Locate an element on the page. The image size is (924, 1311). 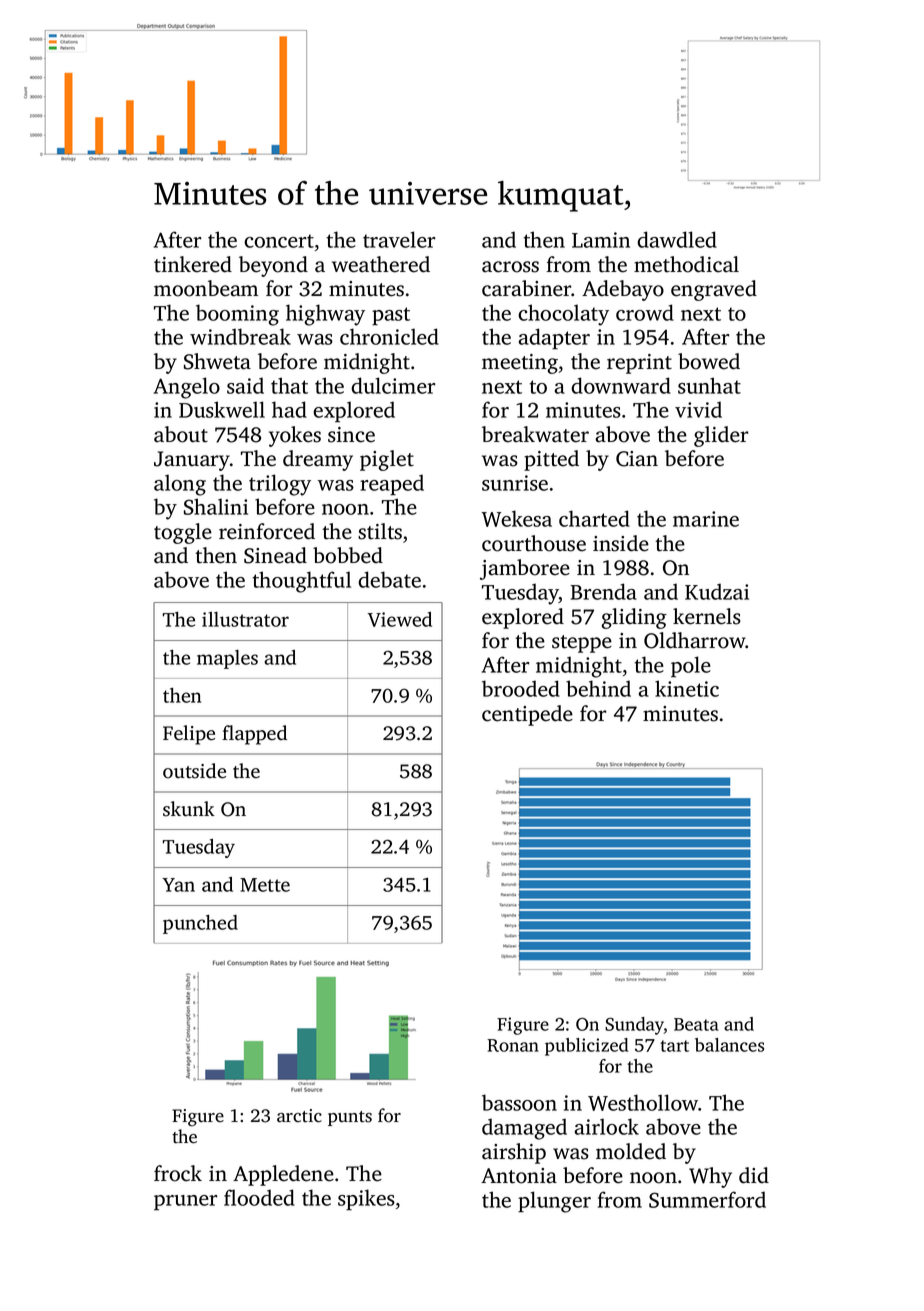
concert is located at coordinates (279, 241).
